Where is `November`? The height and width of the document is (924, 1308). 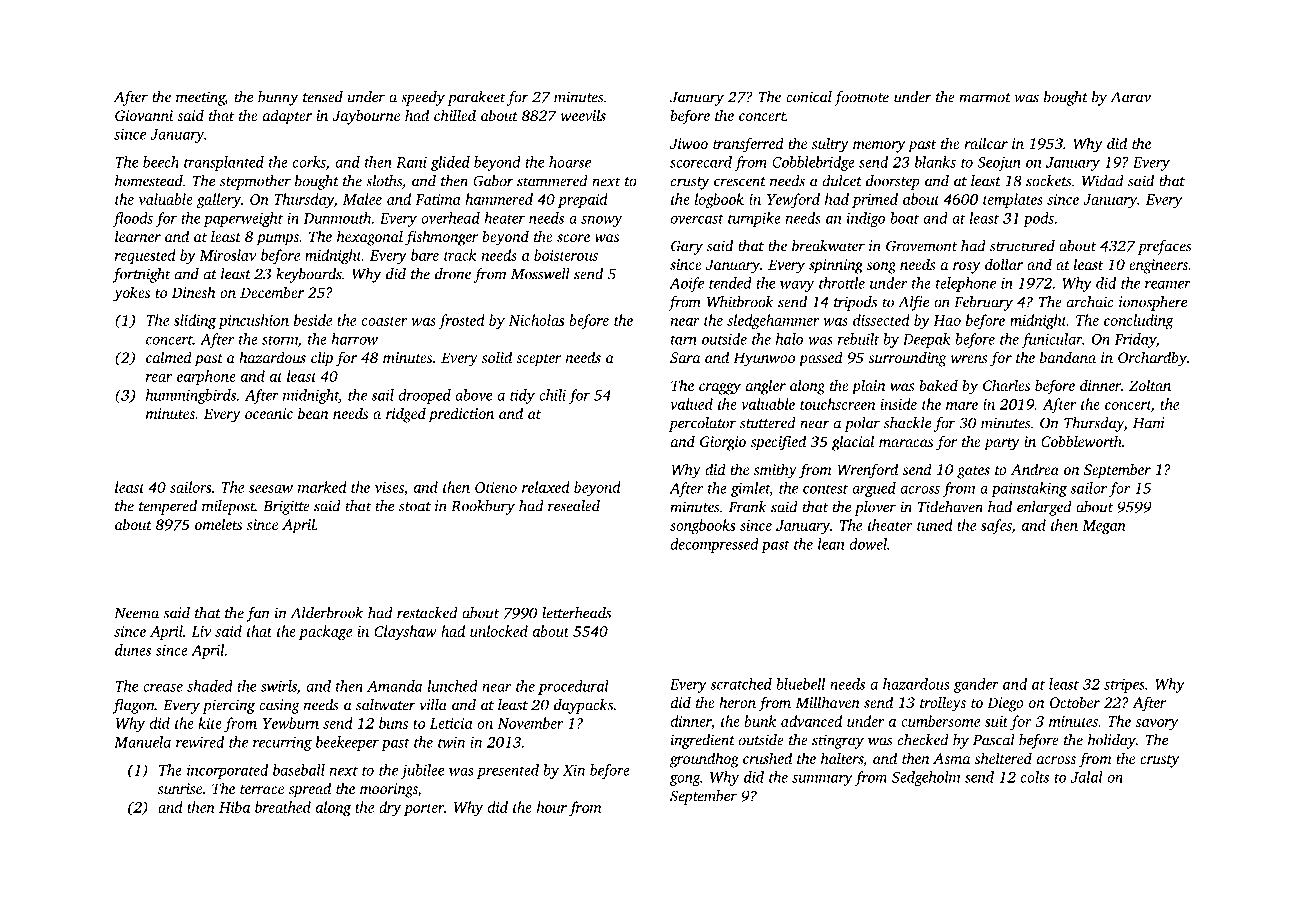 November is located at coordinates (530, 723).
